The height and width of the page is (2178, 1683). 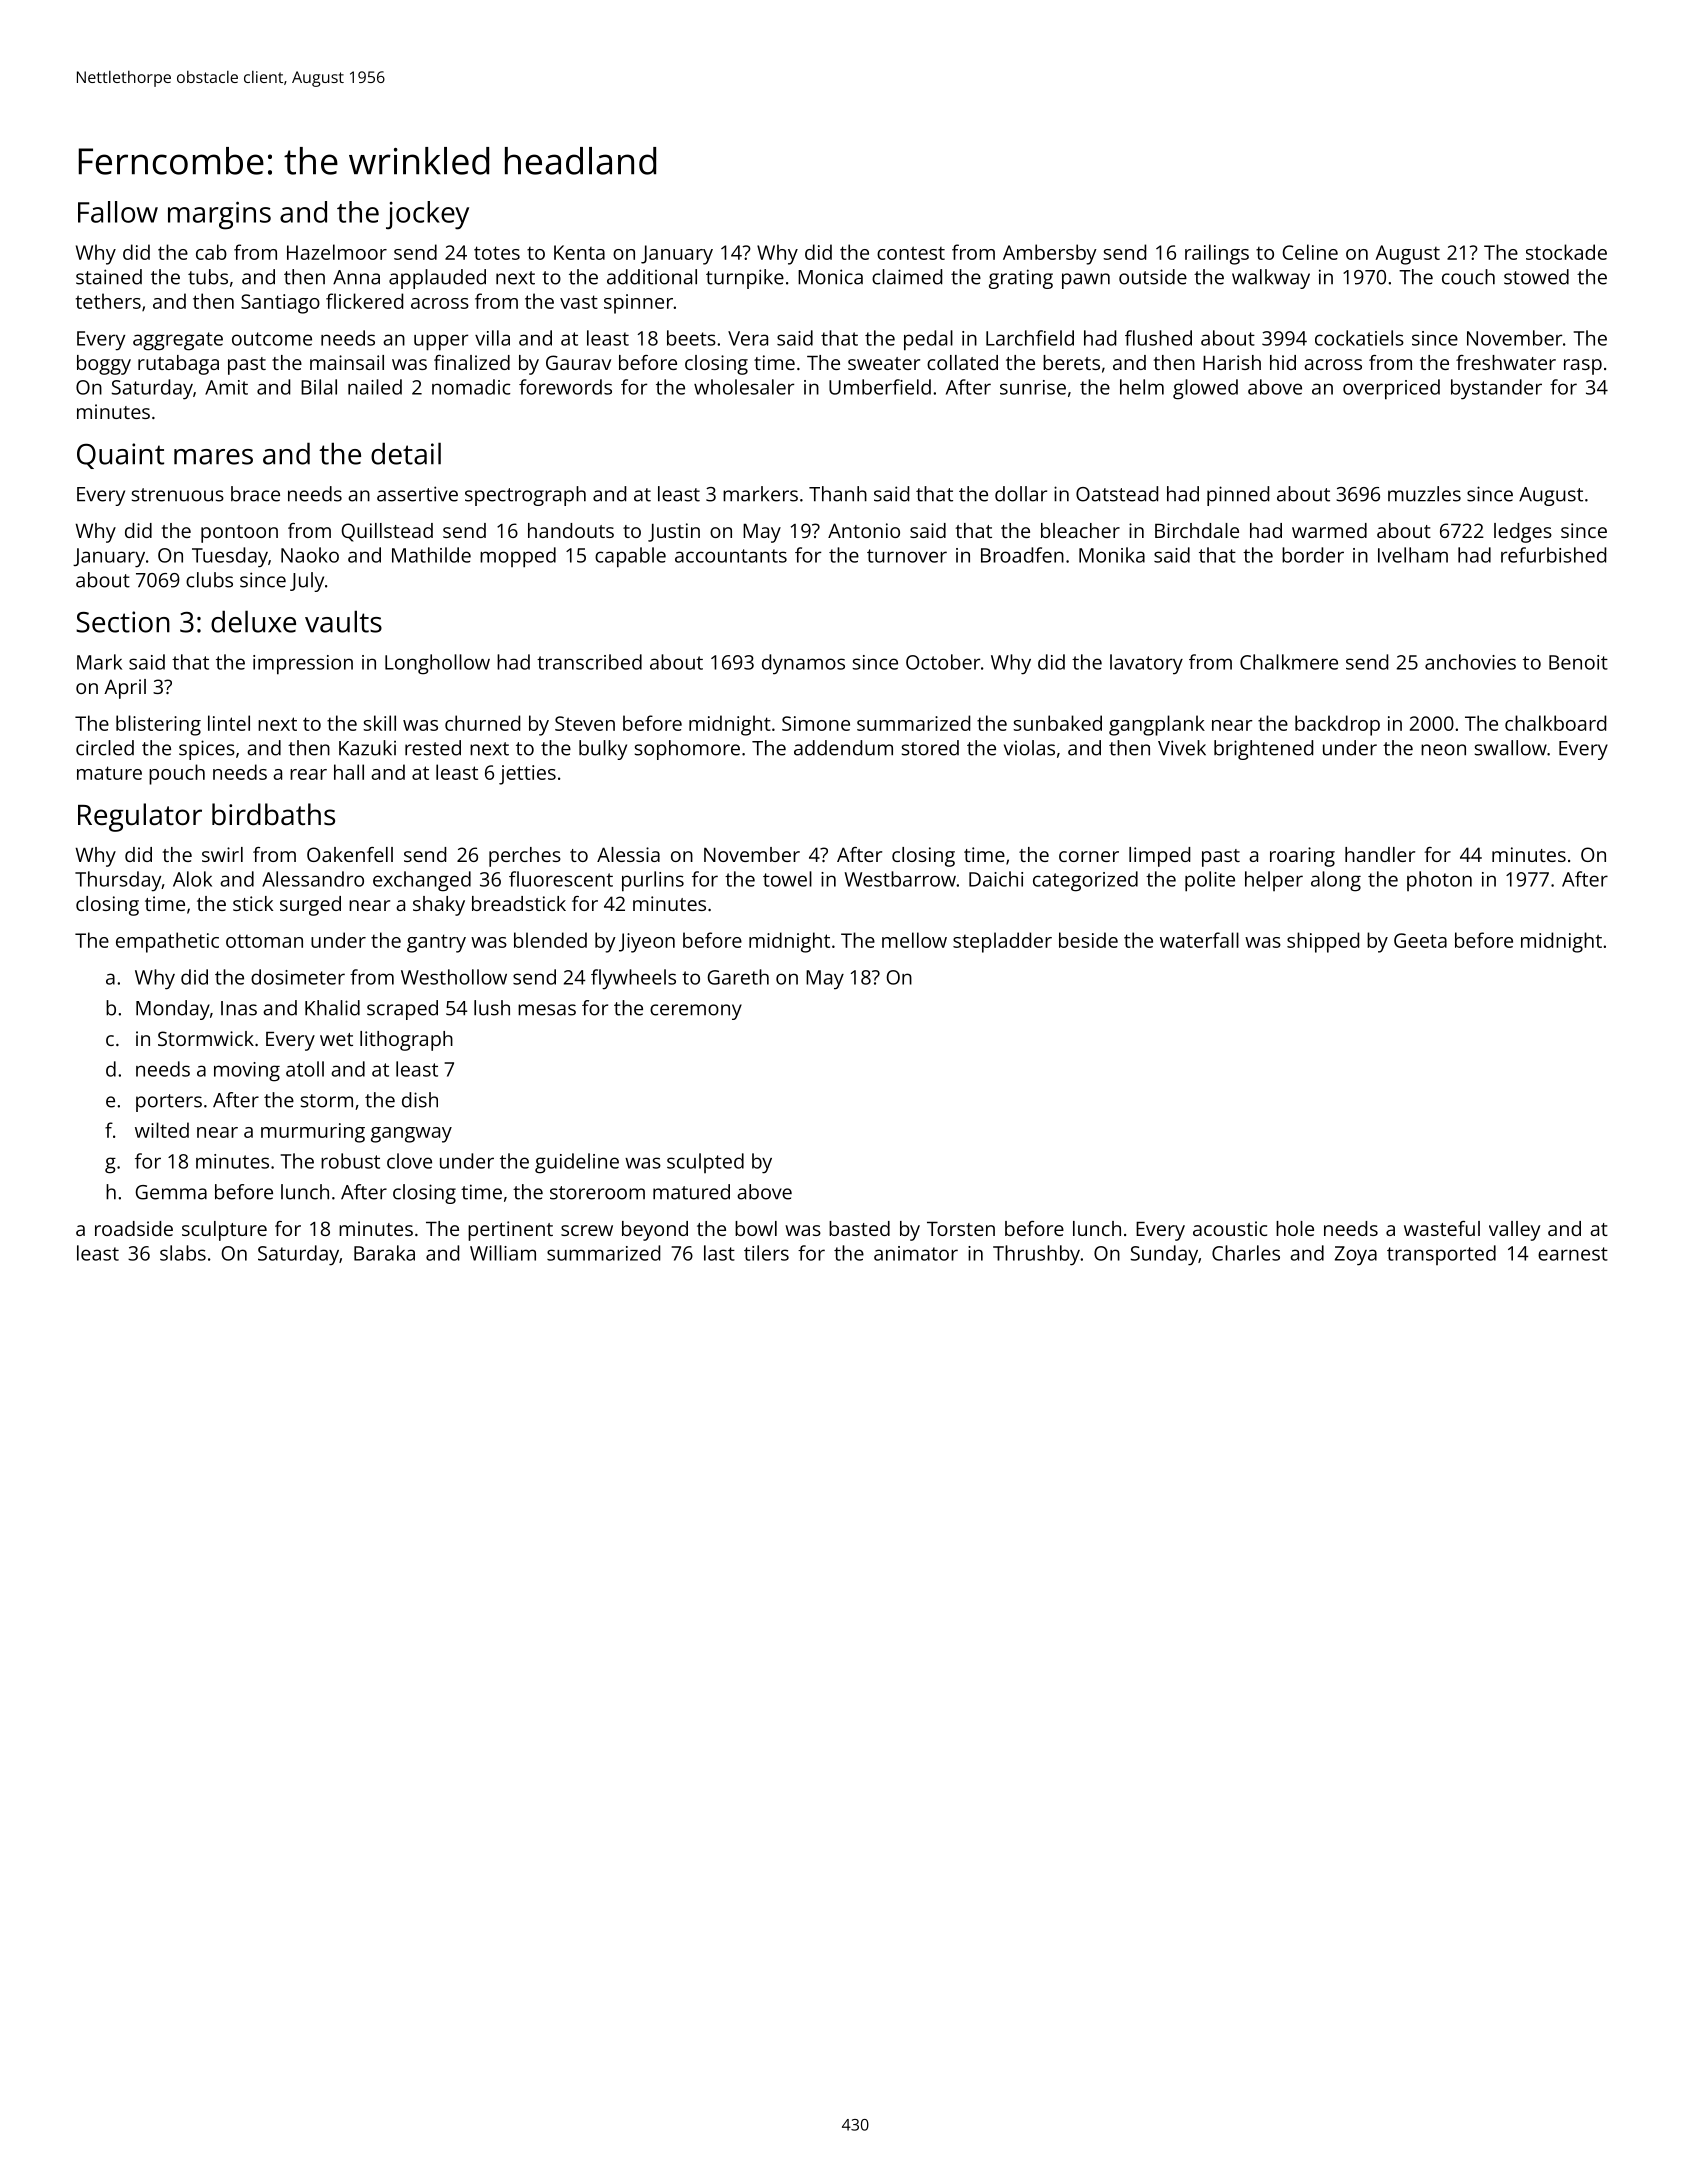 What do you see at coordinates (1271, 279) in the page?
I see `walkway` at bounding box center [1271, 279].
